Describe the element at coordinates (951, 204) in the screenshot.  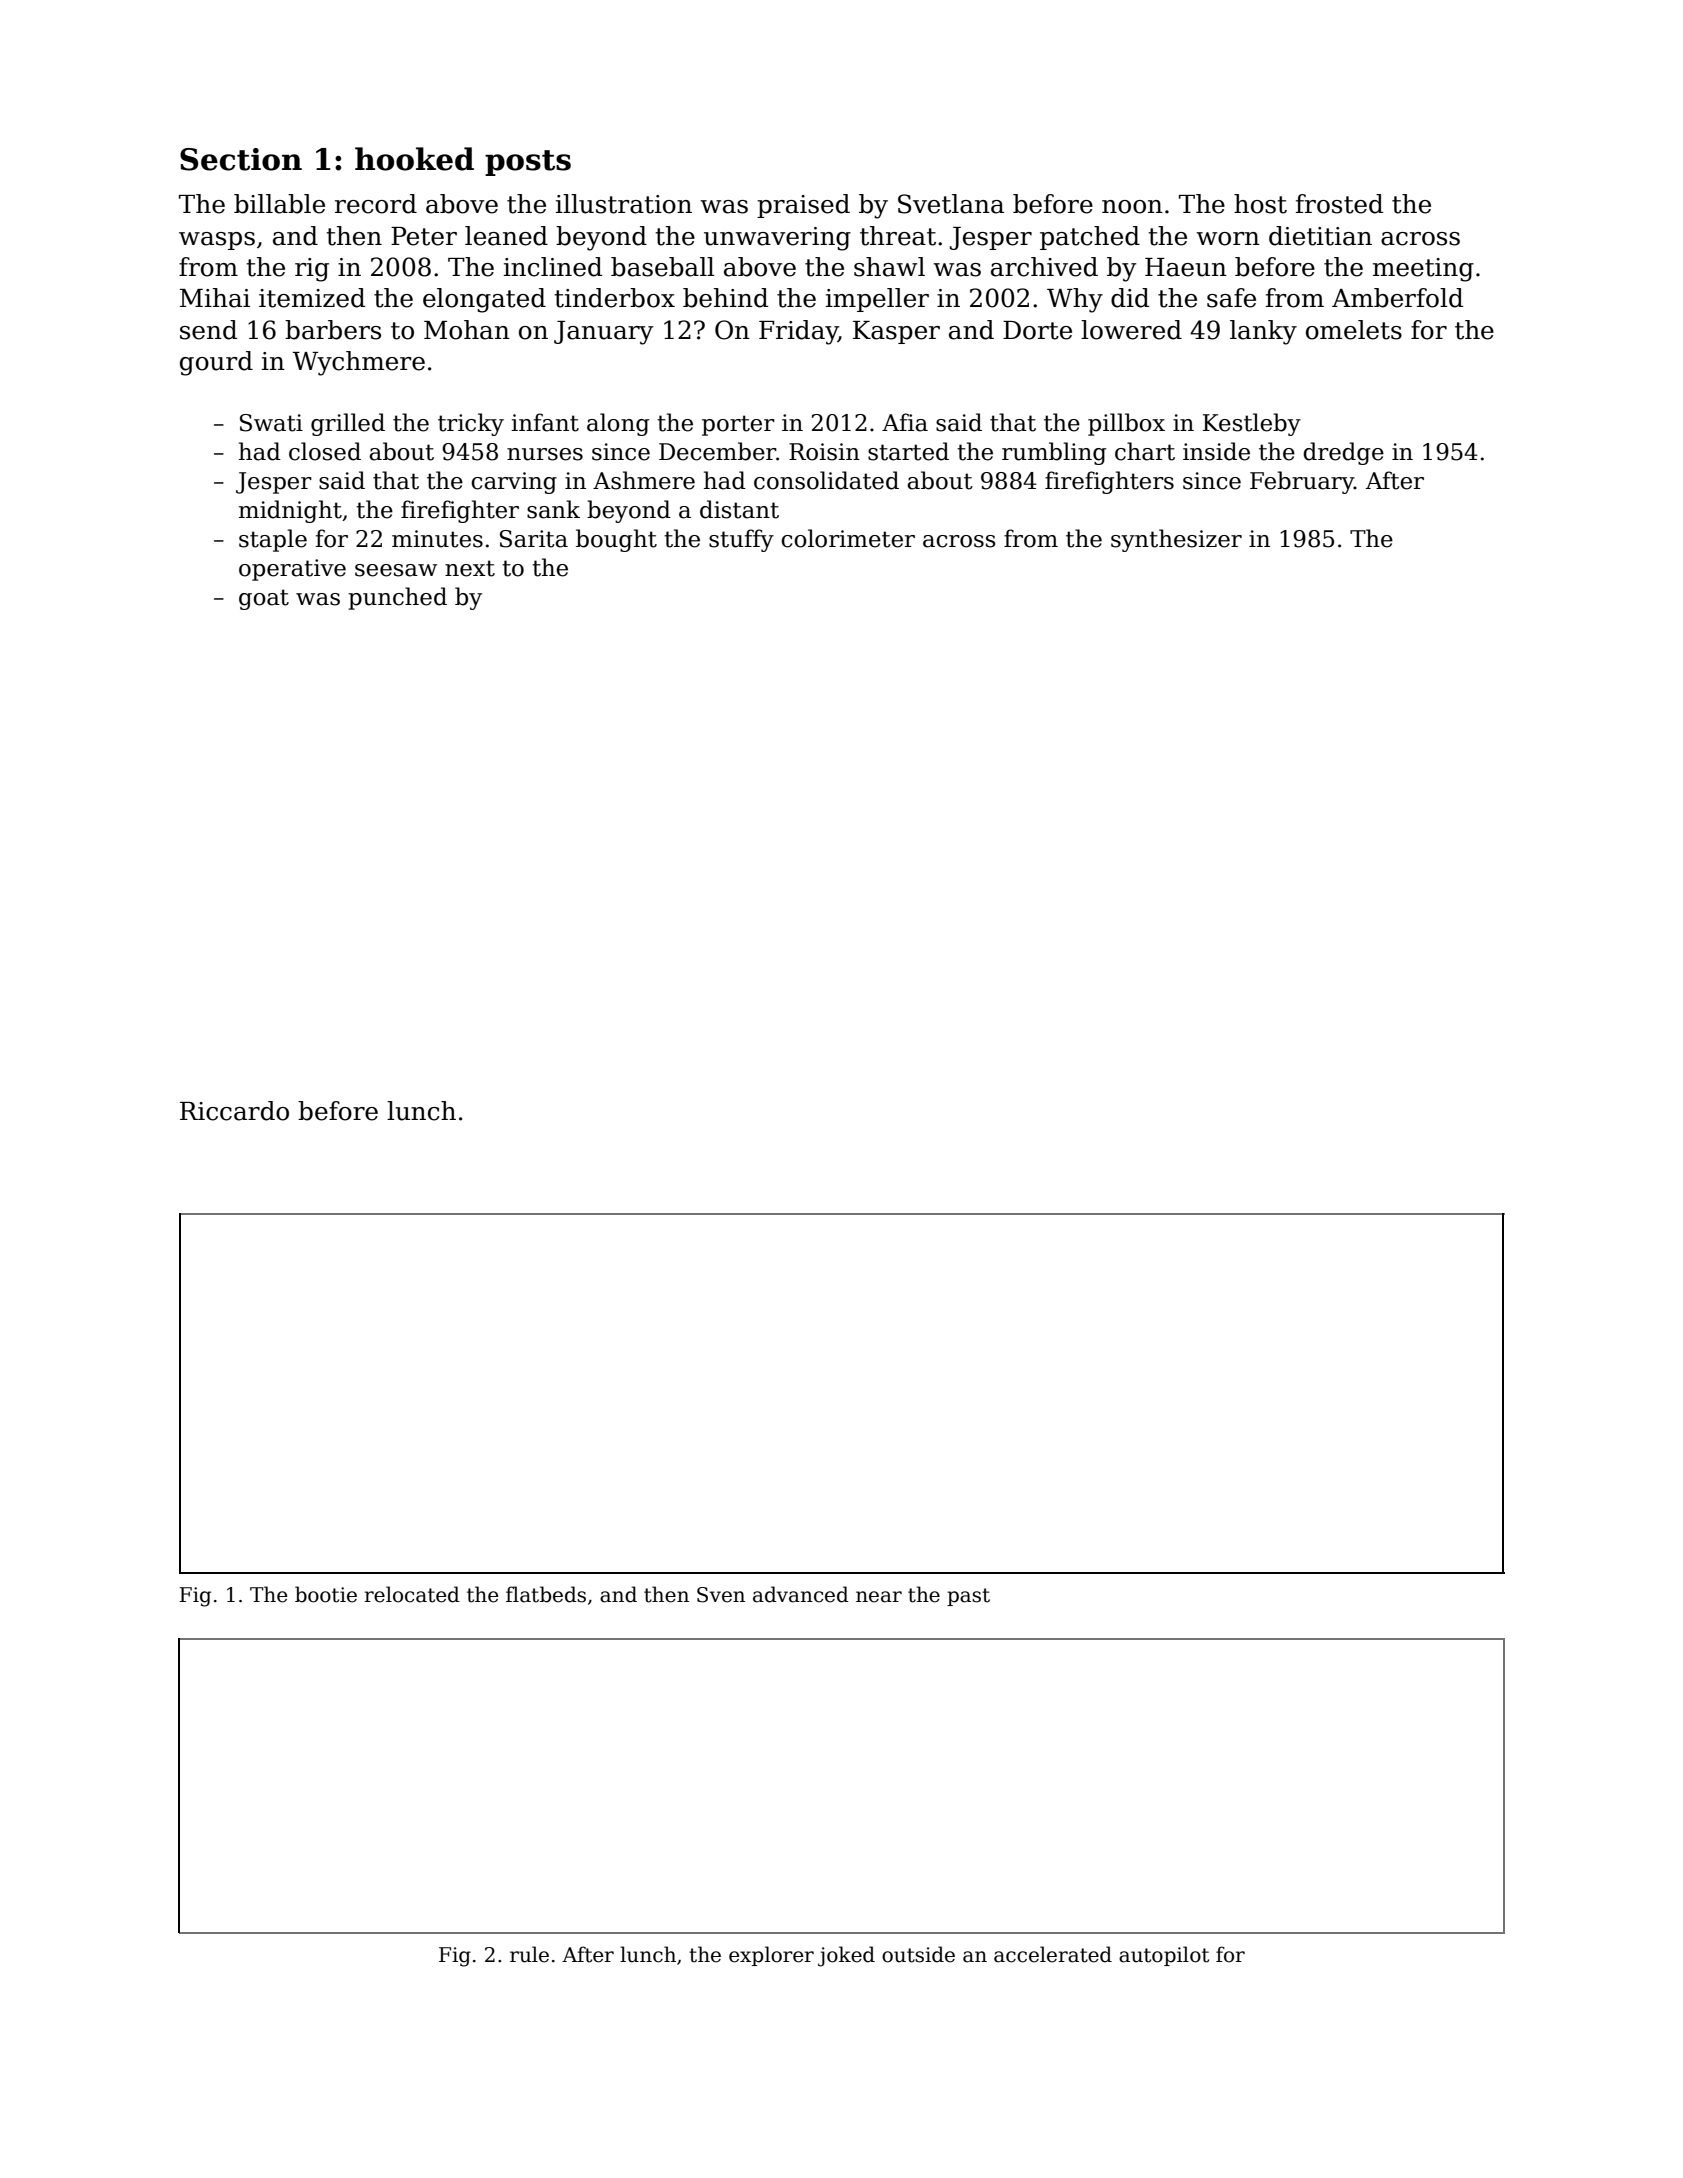
I see `Svetlana` at that location.
